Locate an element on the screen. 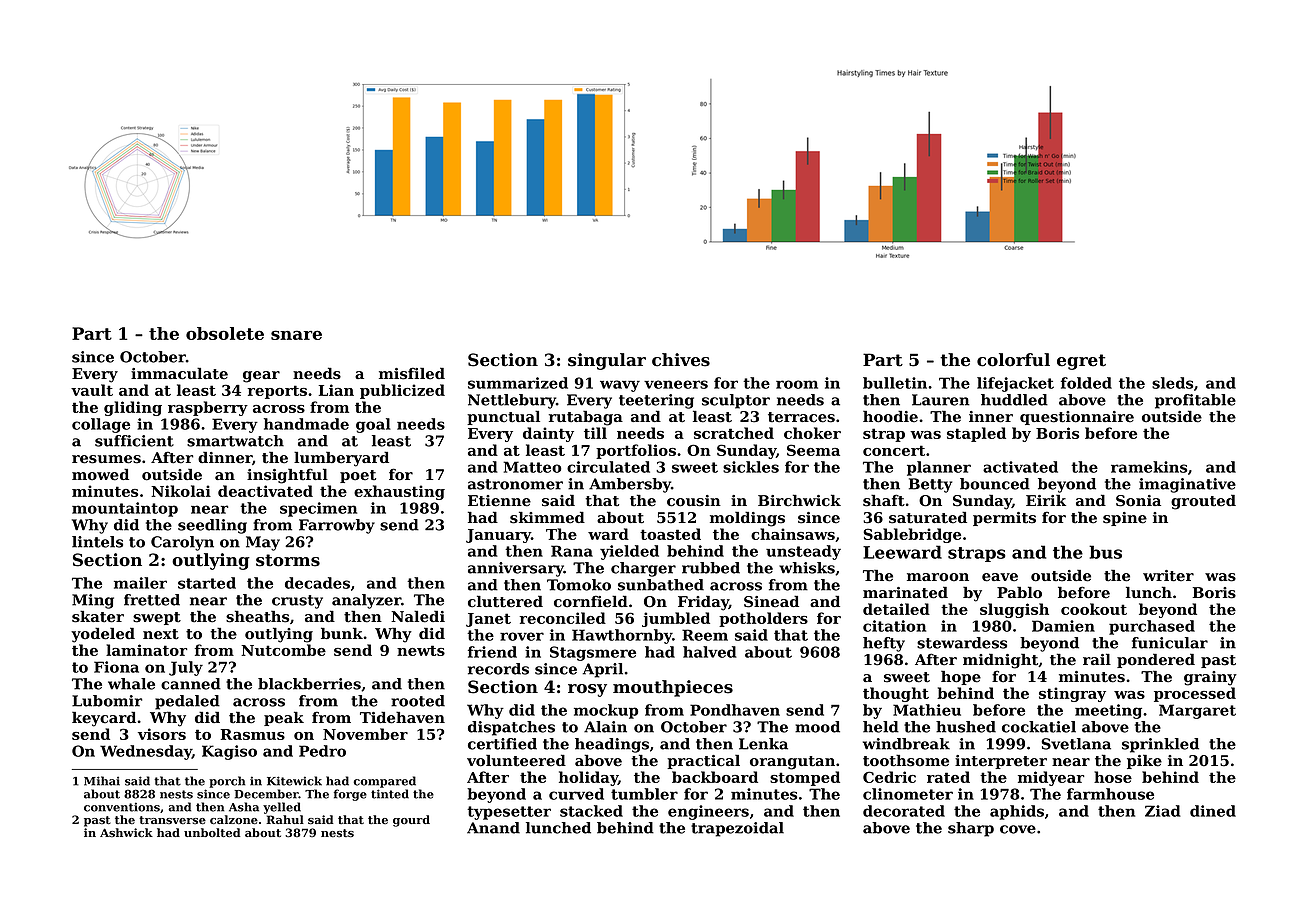  egret is located at coordinates (1081, 362).
